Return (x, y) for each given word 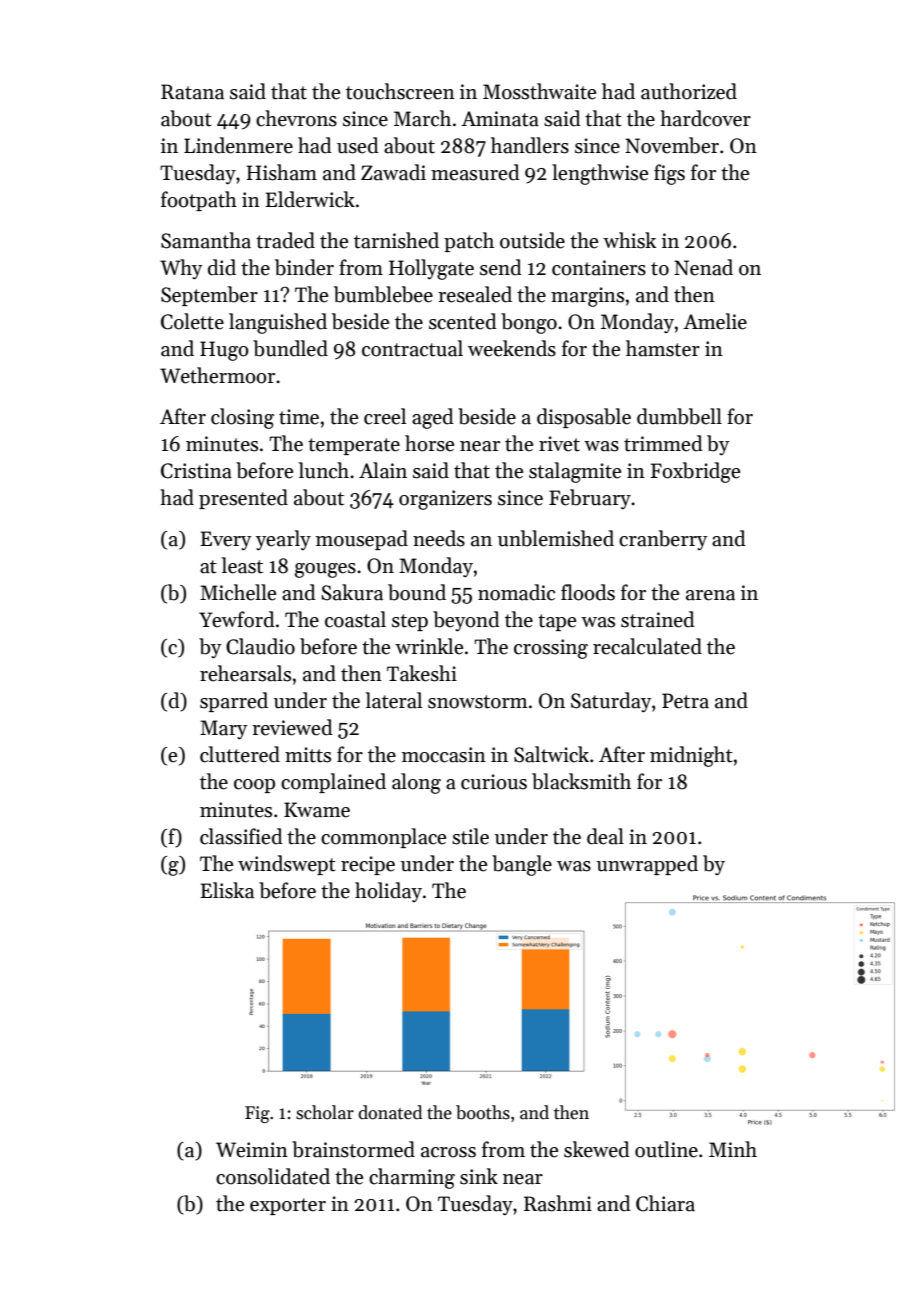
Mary (224, 730)
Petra (685, 701)
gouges (325, 570)
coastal (355, 619)
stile (470, 836)
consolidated (273, 1176)
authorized (689, 91)
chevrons (296, 118)
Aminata (500, 119)
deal (605, 836)
